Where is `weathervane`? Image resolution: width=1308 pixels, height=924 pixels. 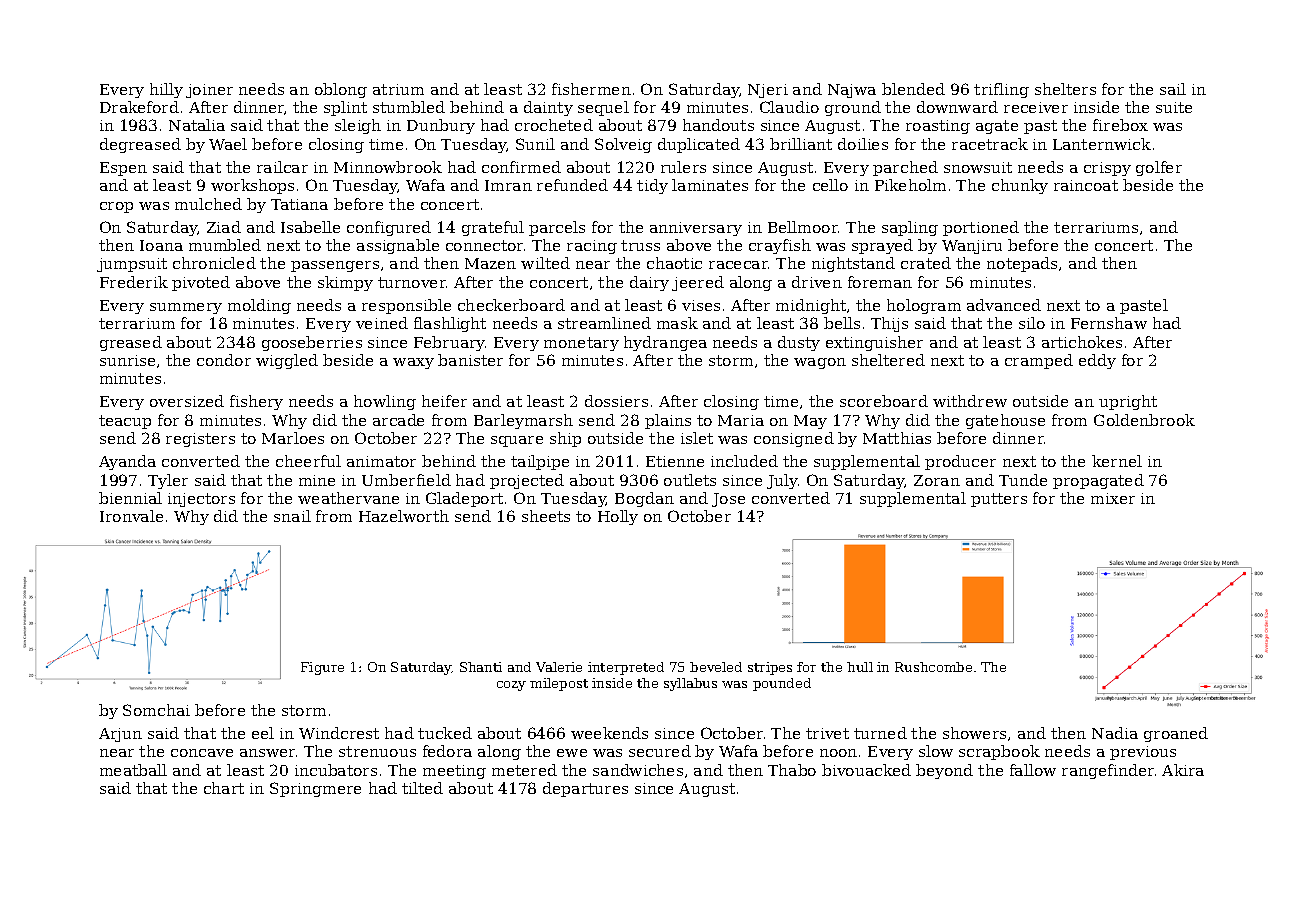 weathervane is located at coordinates (348, 498).
